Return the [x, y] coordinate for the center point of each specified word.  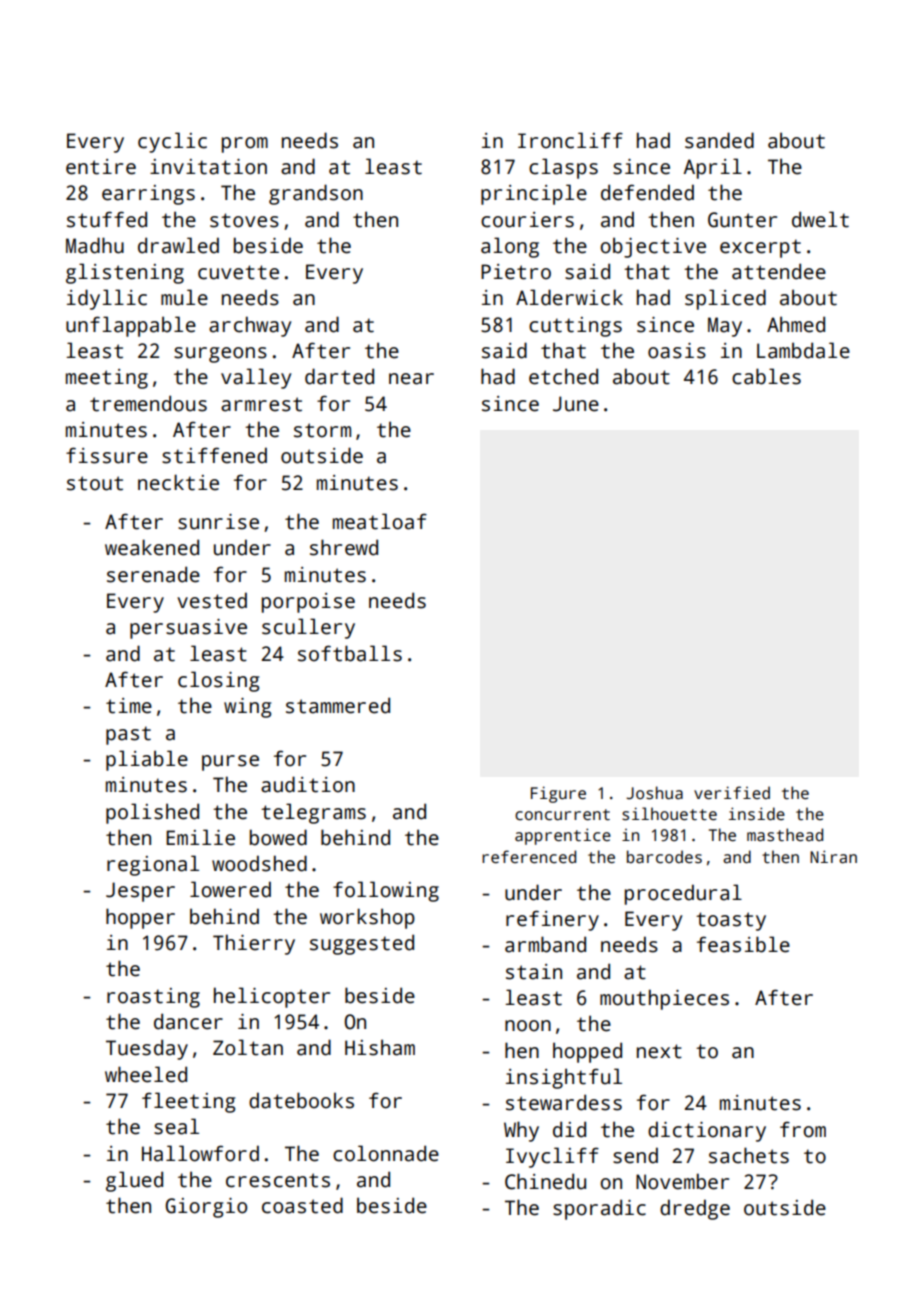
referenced [529, 856]
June [576, 404]
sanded [719, 140]
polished [152, 813]
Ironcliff [570, 140]
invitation [208, 167]
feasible [743, 944]
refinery [552, 920]
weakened [152, 547]
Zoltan [248, 1047]
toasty [731, 921]
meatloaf [380, 521]
